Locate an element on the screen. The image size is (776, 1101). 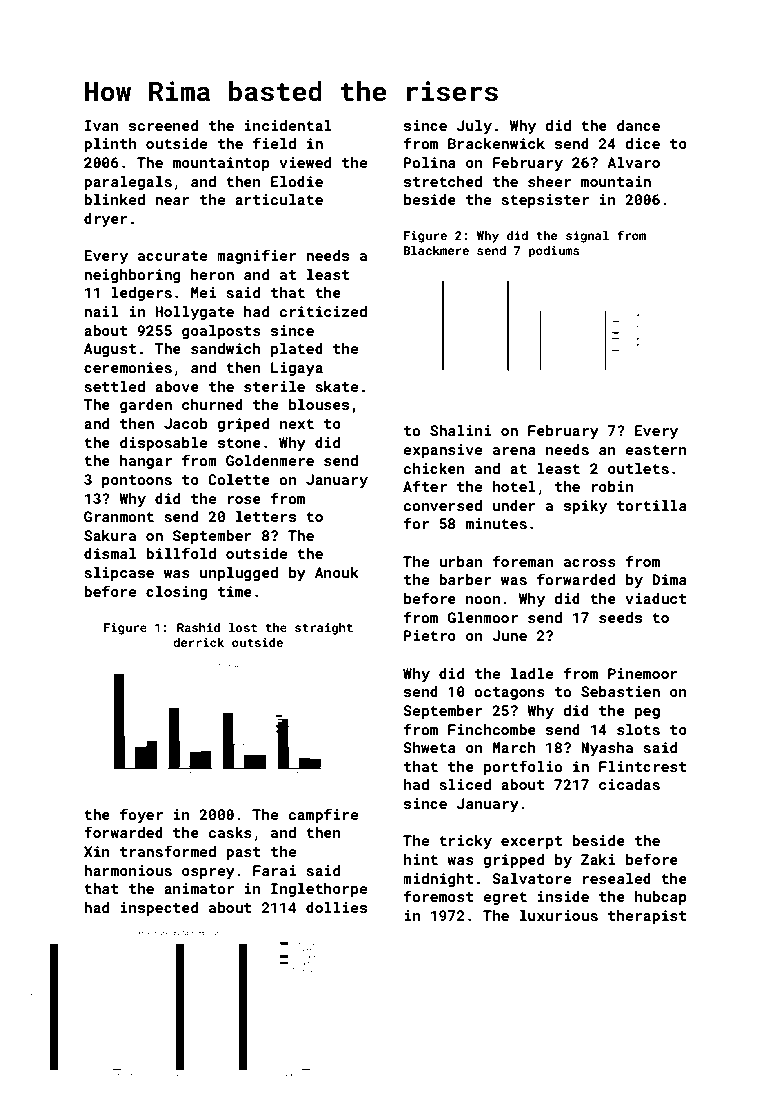
straight is located at coordinates (324, 629).
